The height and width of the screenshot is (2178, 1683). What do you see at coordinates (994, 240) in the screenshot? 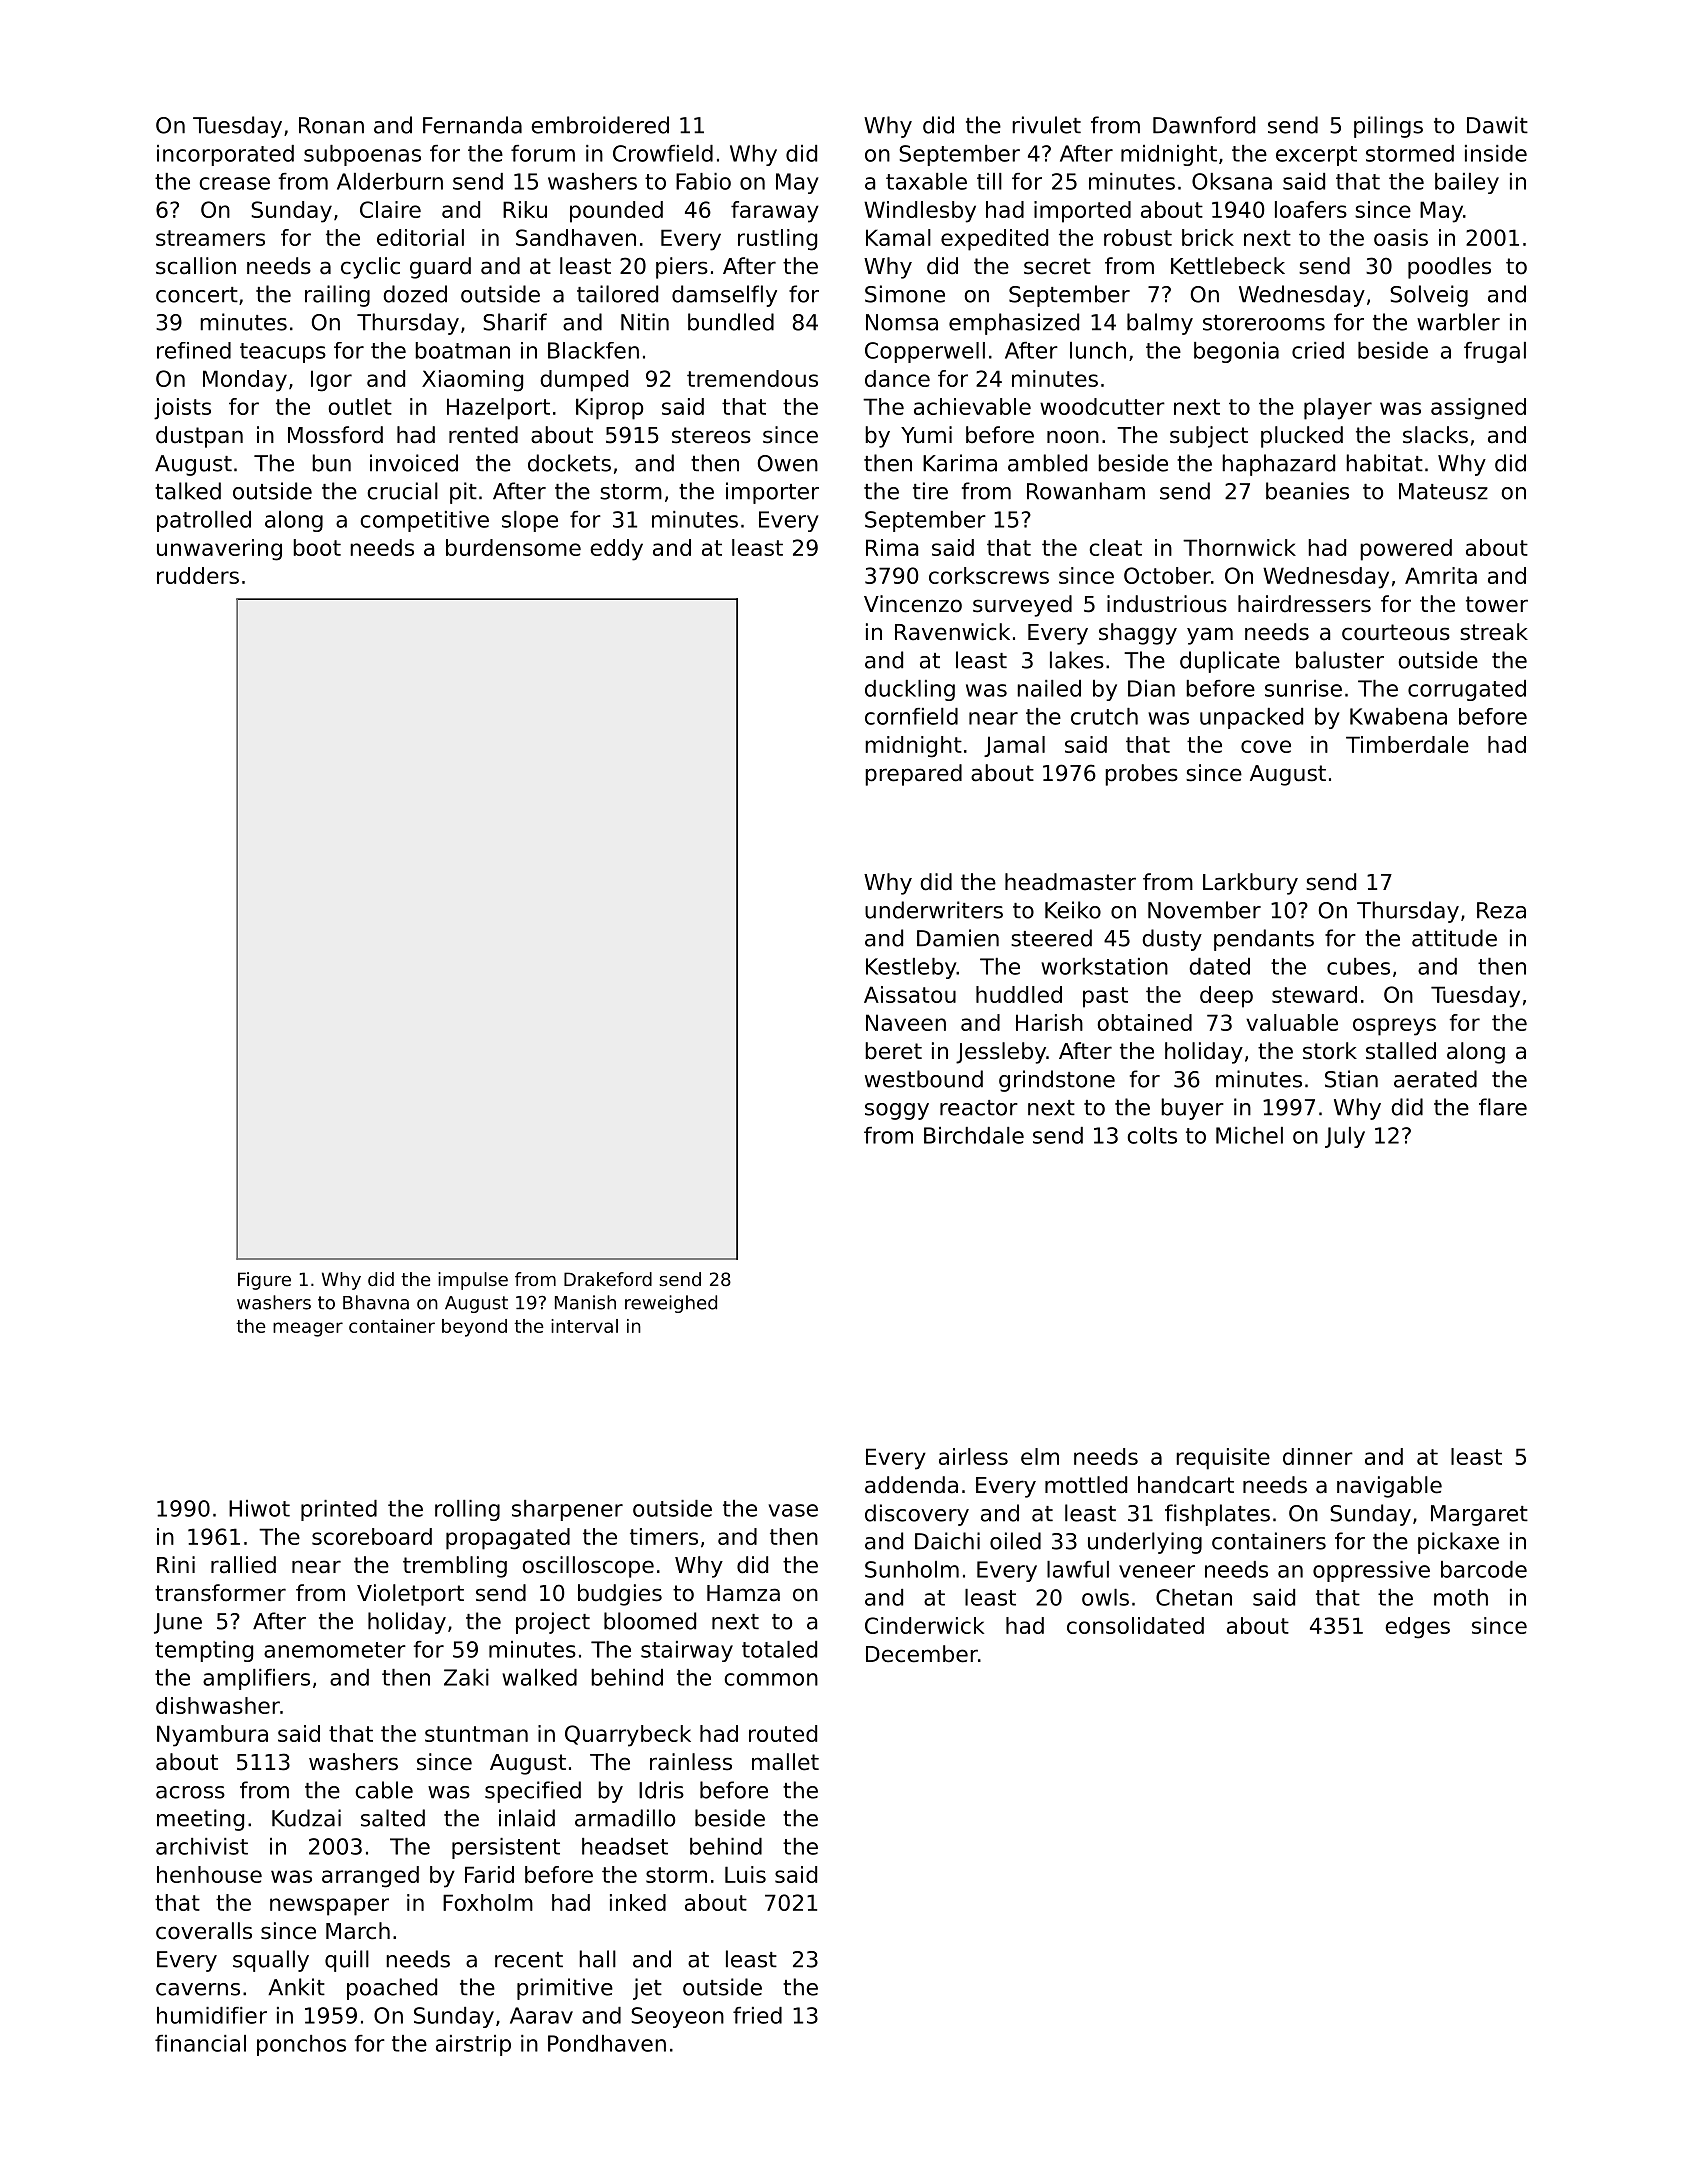
I see `expedited` at bounding box center [994, 240].
